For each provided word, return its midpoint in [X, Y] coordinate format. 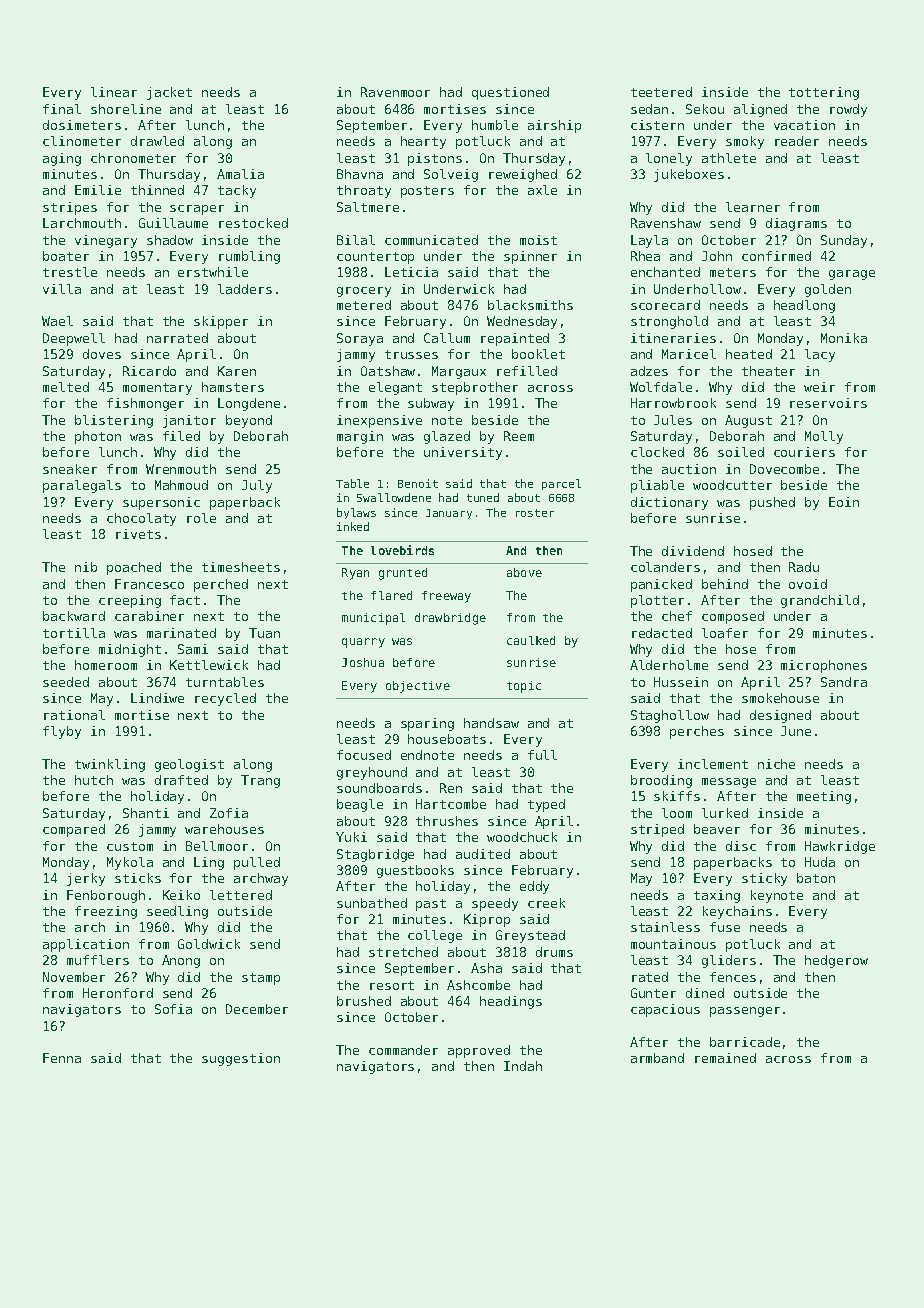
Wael [57, 321]
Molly [824, 437]
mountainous [673, 944]
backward [74, 616]
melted [66, 387]
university [463, 453]
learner [753, 207]
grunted [403, 574]
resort [392, 985]
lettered [241, 895]
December [257, 1009]
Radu [804, 567]
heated [749, 354]
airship [554, 126]
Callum [447, 338]
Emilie [98, 190]
